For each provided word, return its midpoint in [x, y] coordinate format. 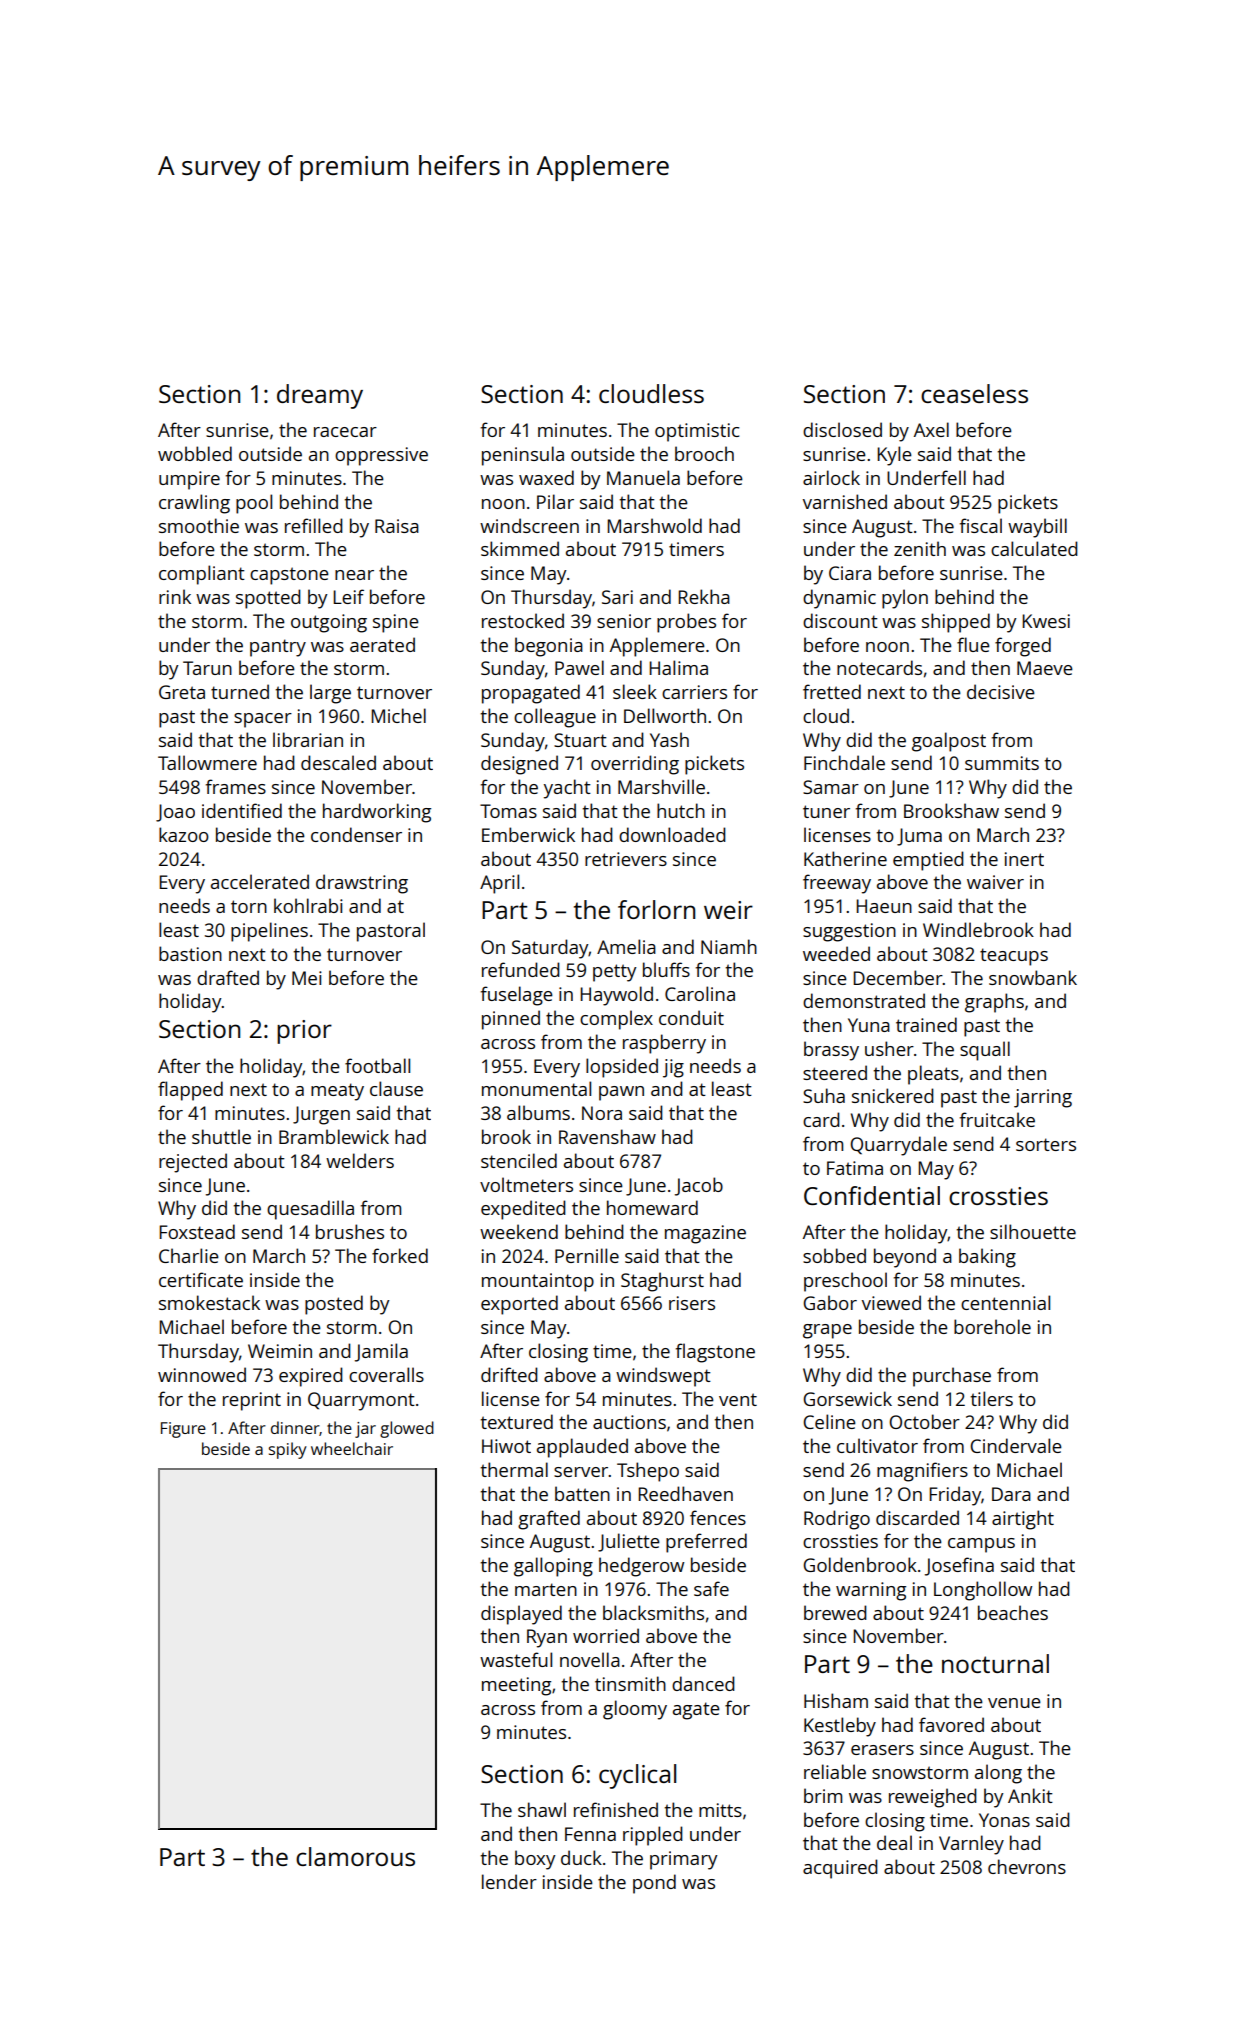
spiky [288, 1450]
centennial [1005, 1302]
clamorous [355, 1856]
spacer [263, 720]
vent [738, 1399]
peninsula [523, 456]
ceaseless [974, 393]
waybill [1037, 528]
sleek [635, 691]
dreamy [320, 396]
